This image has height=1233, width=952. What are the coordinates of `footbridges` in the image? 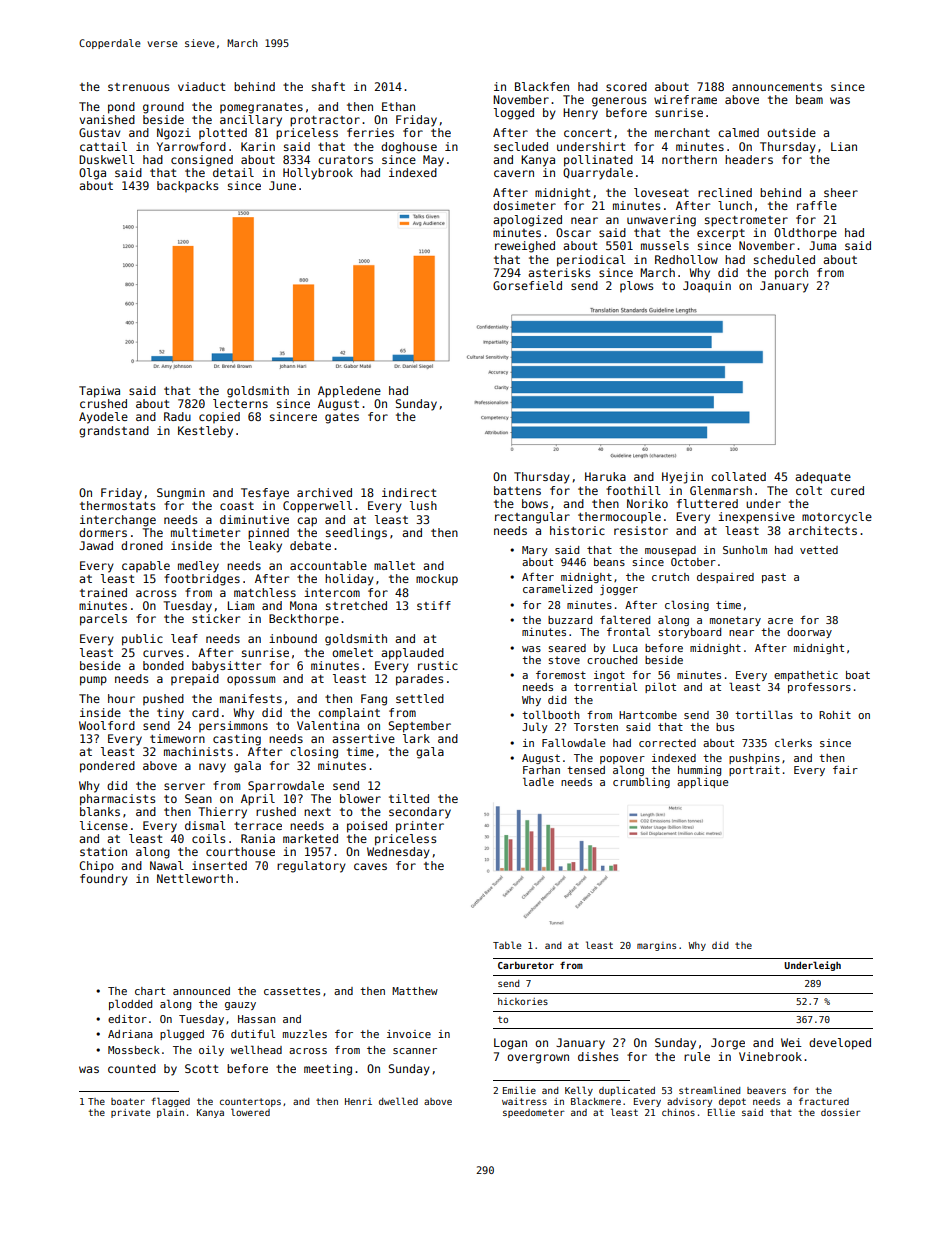 It's located at (202, 580).
